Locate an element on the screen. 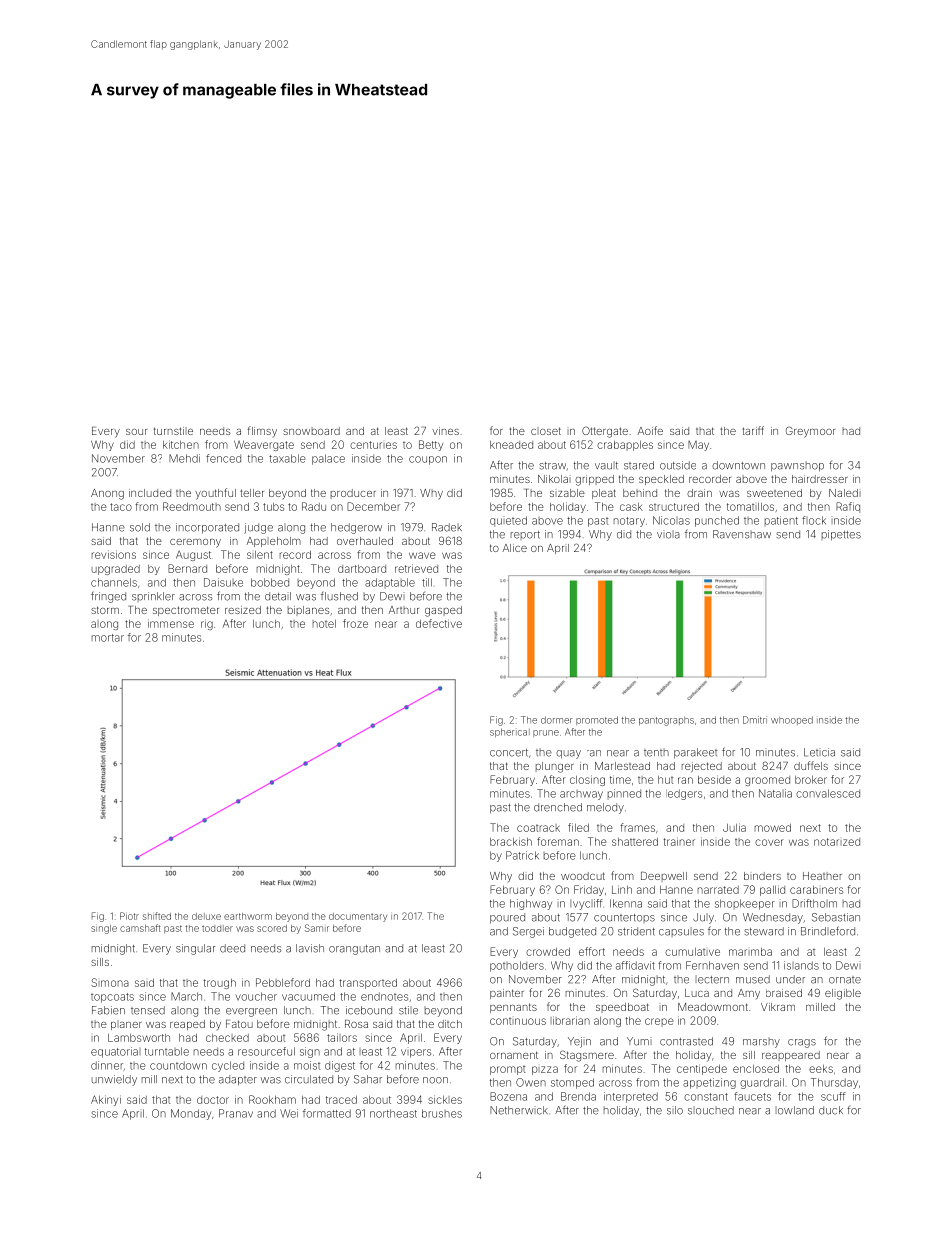 The width and height of the screenshot is (952, 1233). Aoife is located at coordinates (650, 430).
